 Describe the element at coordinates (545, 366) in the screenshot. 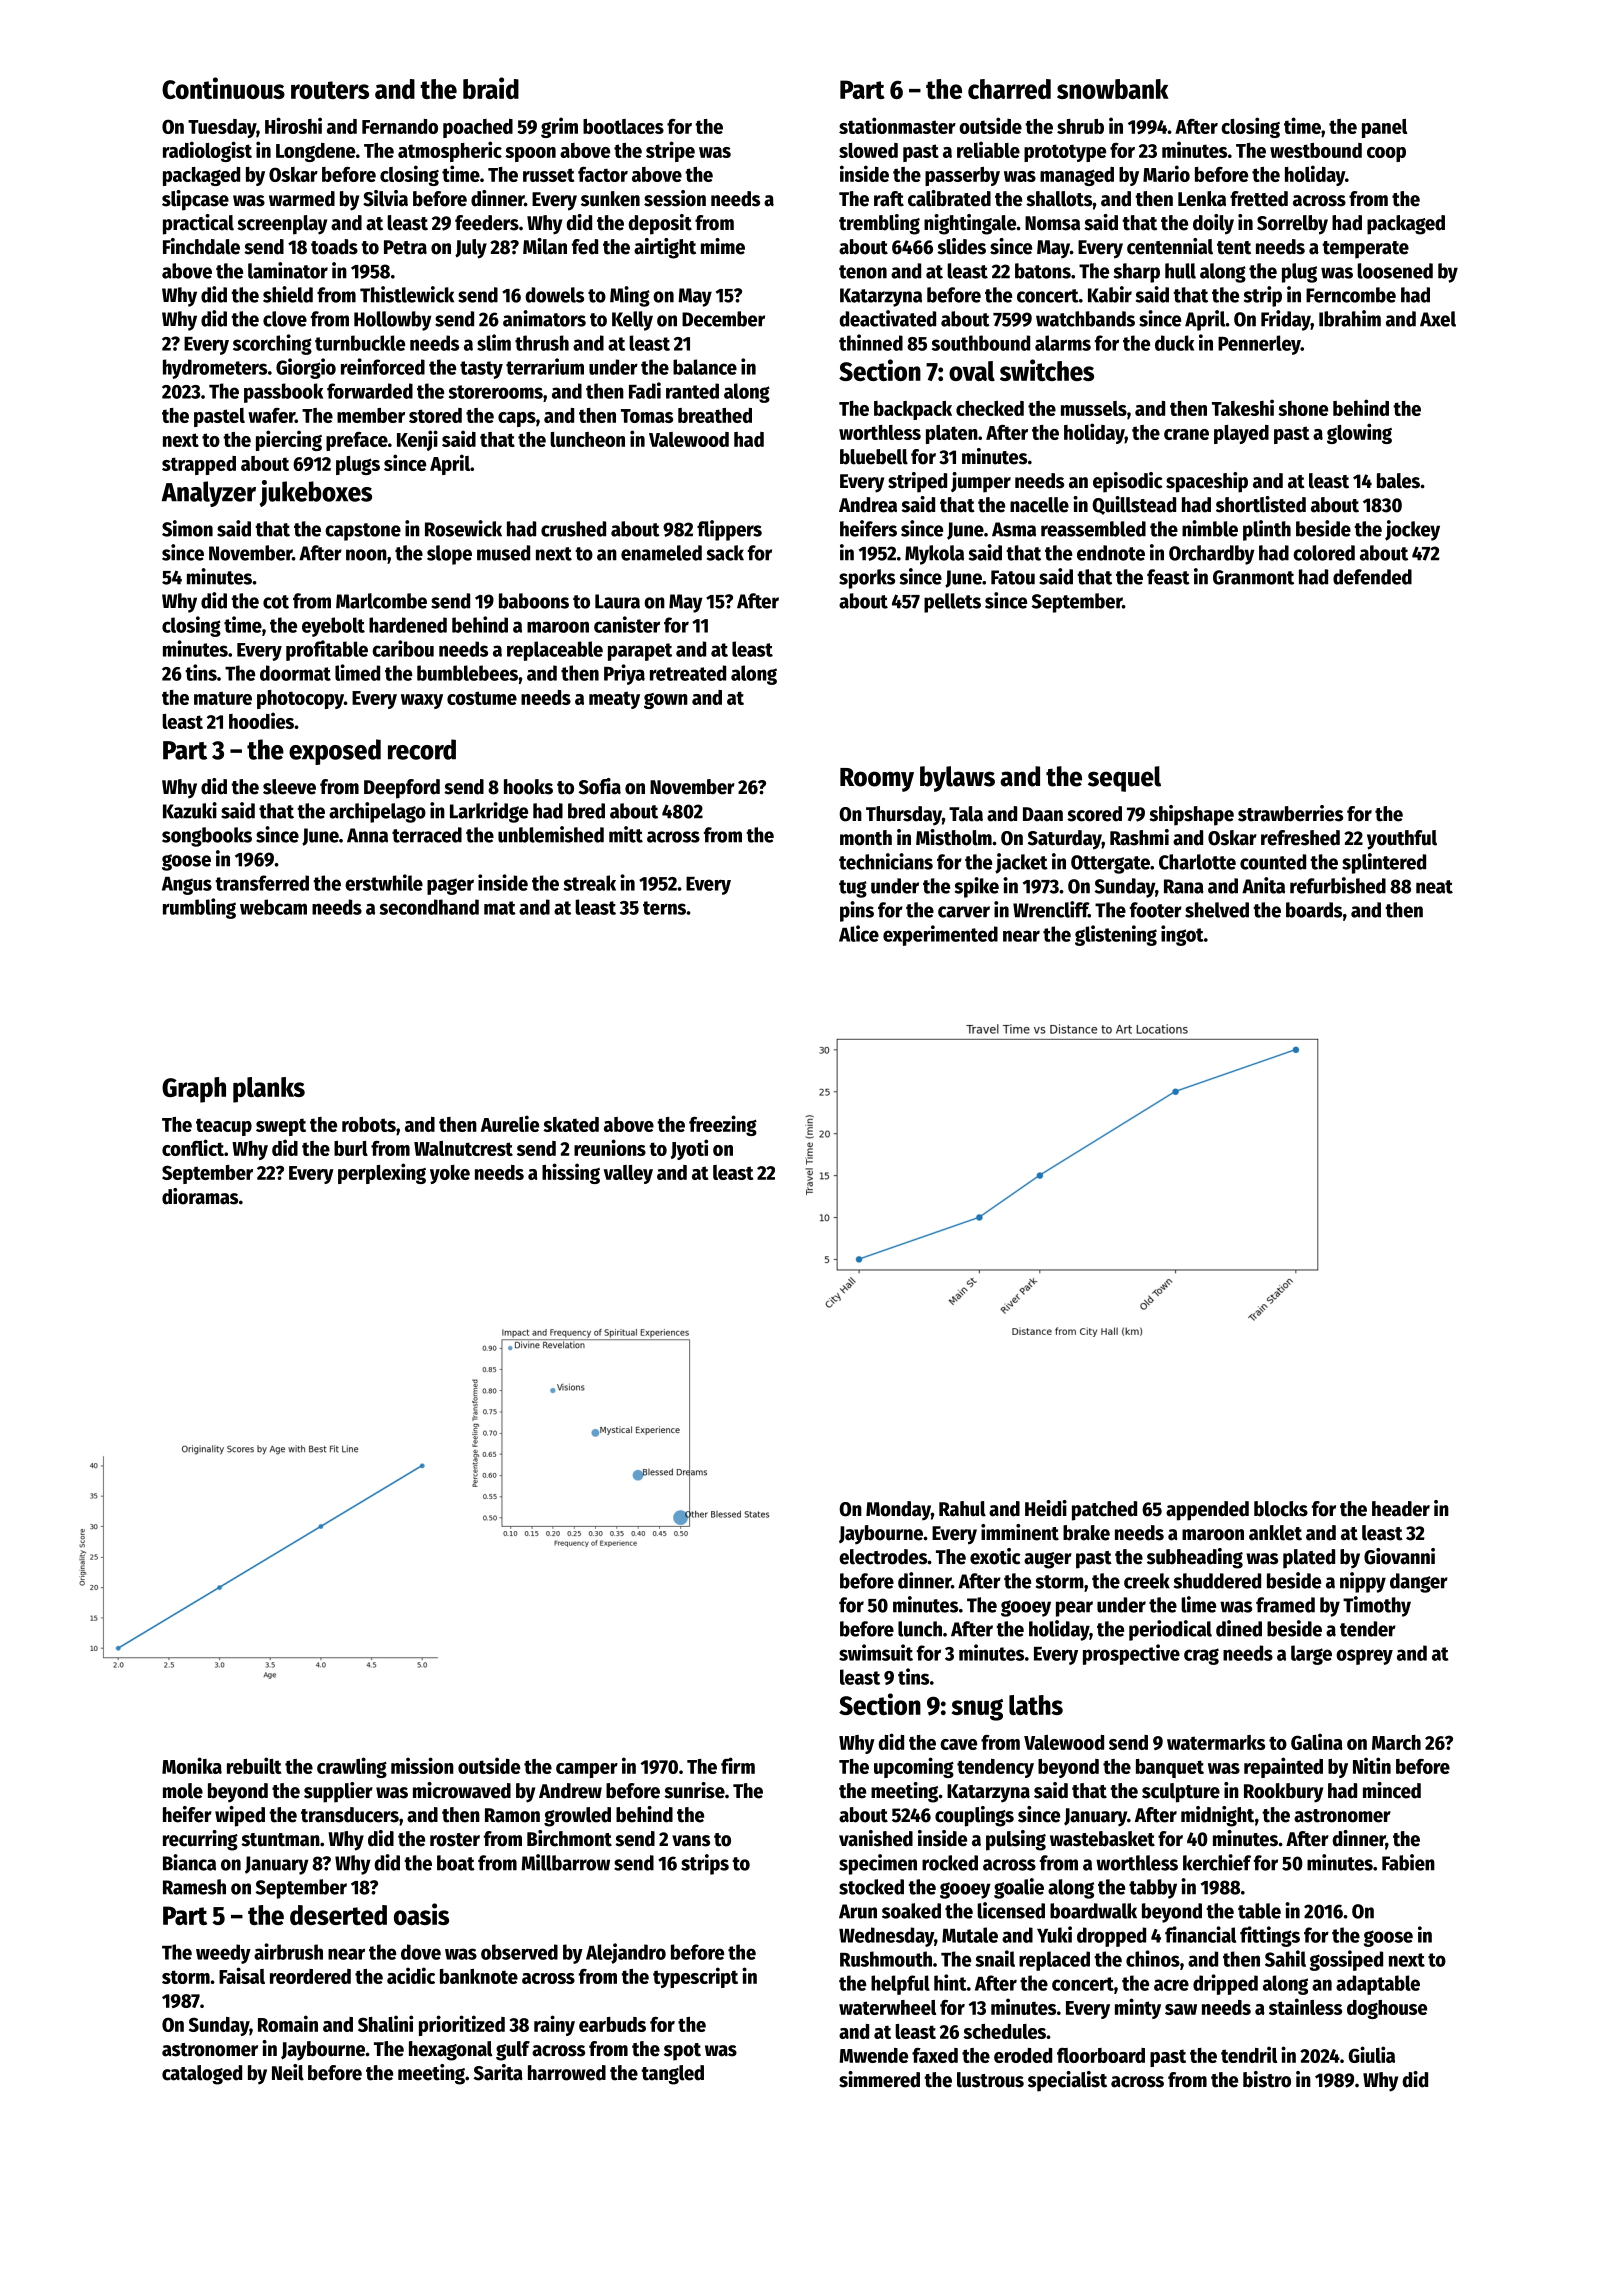

I see `terrarium` at that location.
